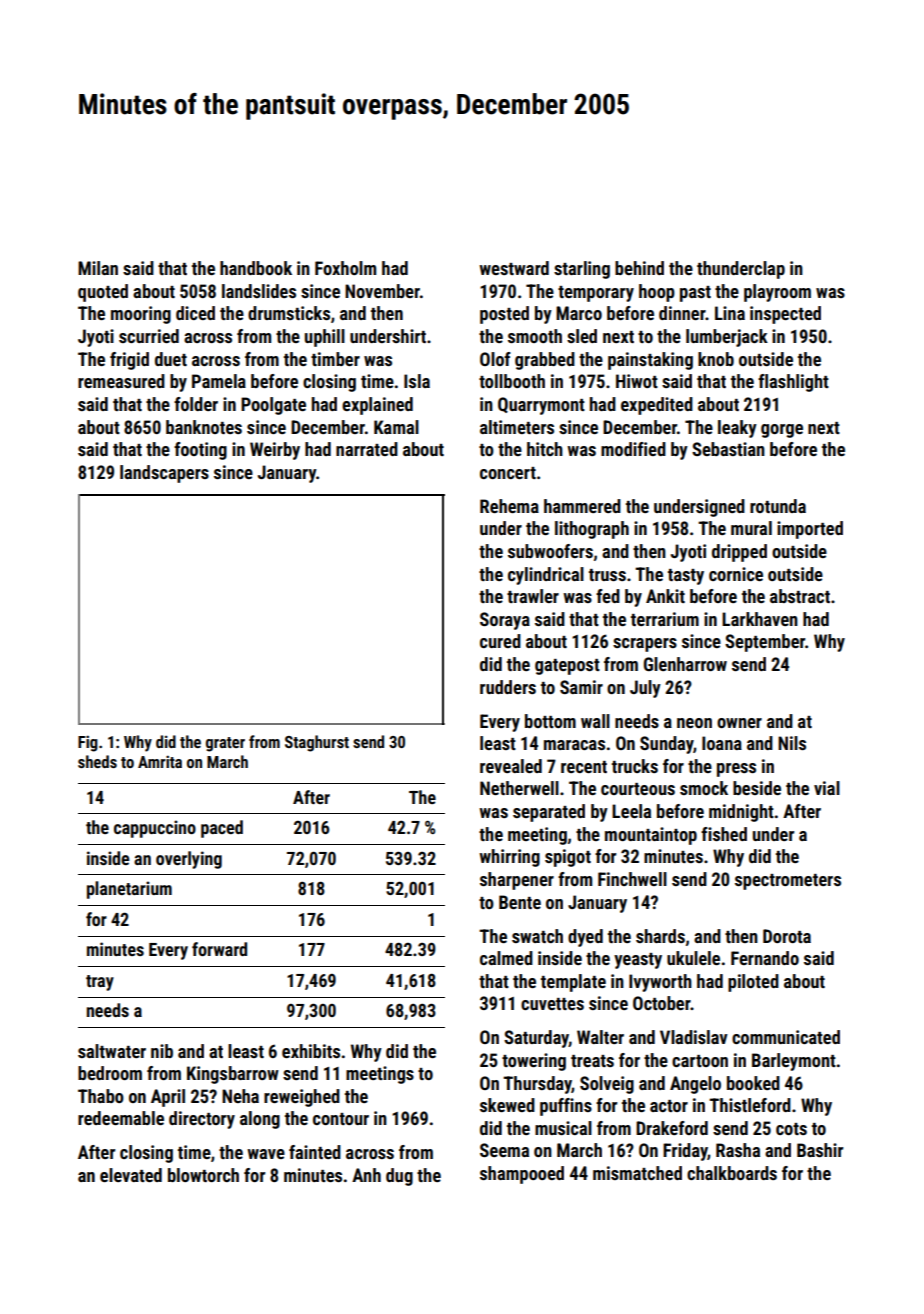 Image resolution: width=924 pixels, height=1314 pixels. Describe the element at coordinates (665, 596) in the document. I see `Ankit` at that location.
